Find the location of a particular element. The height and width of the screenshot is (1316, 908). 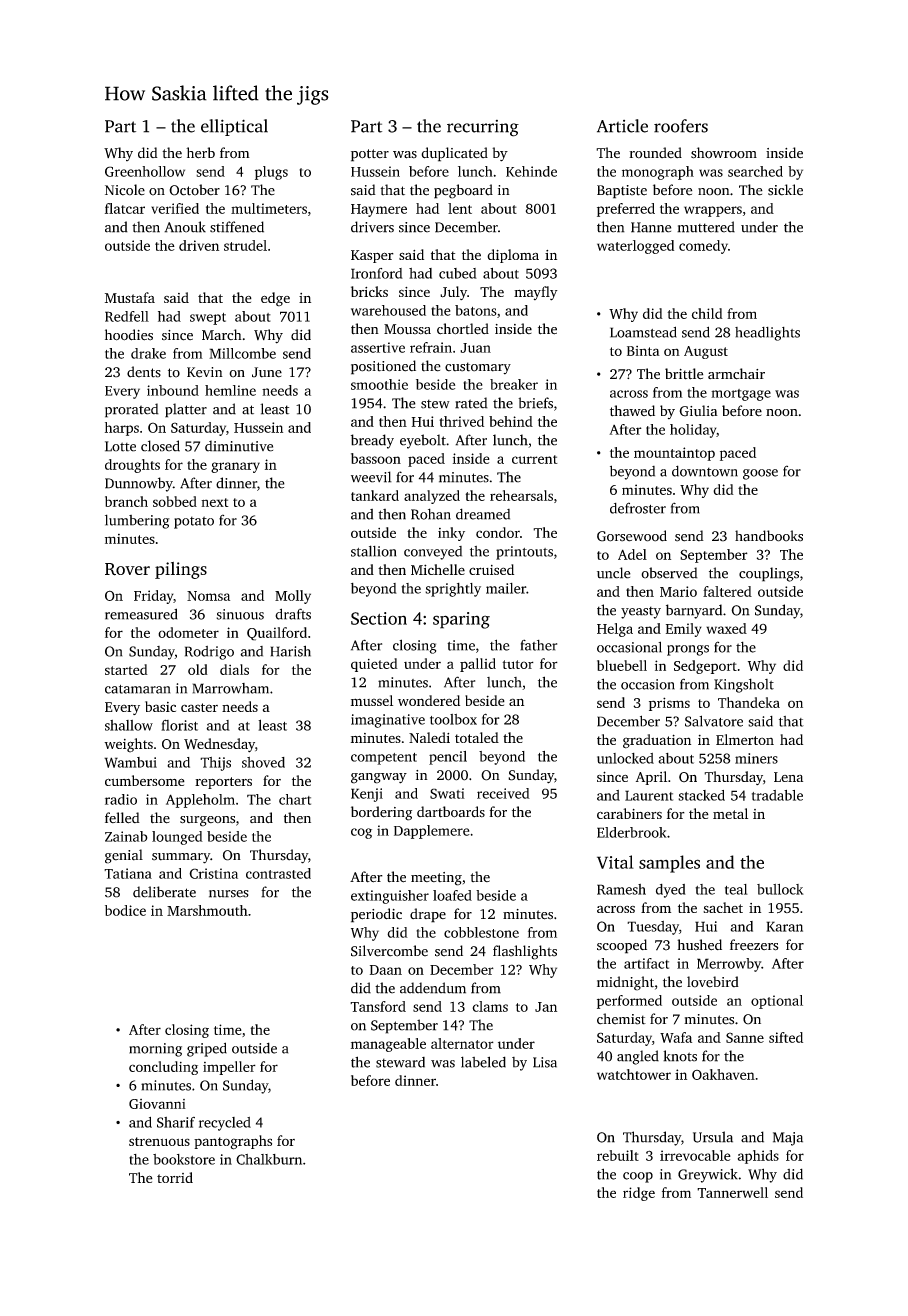

torrid is located at coordinates (175, 1177).
